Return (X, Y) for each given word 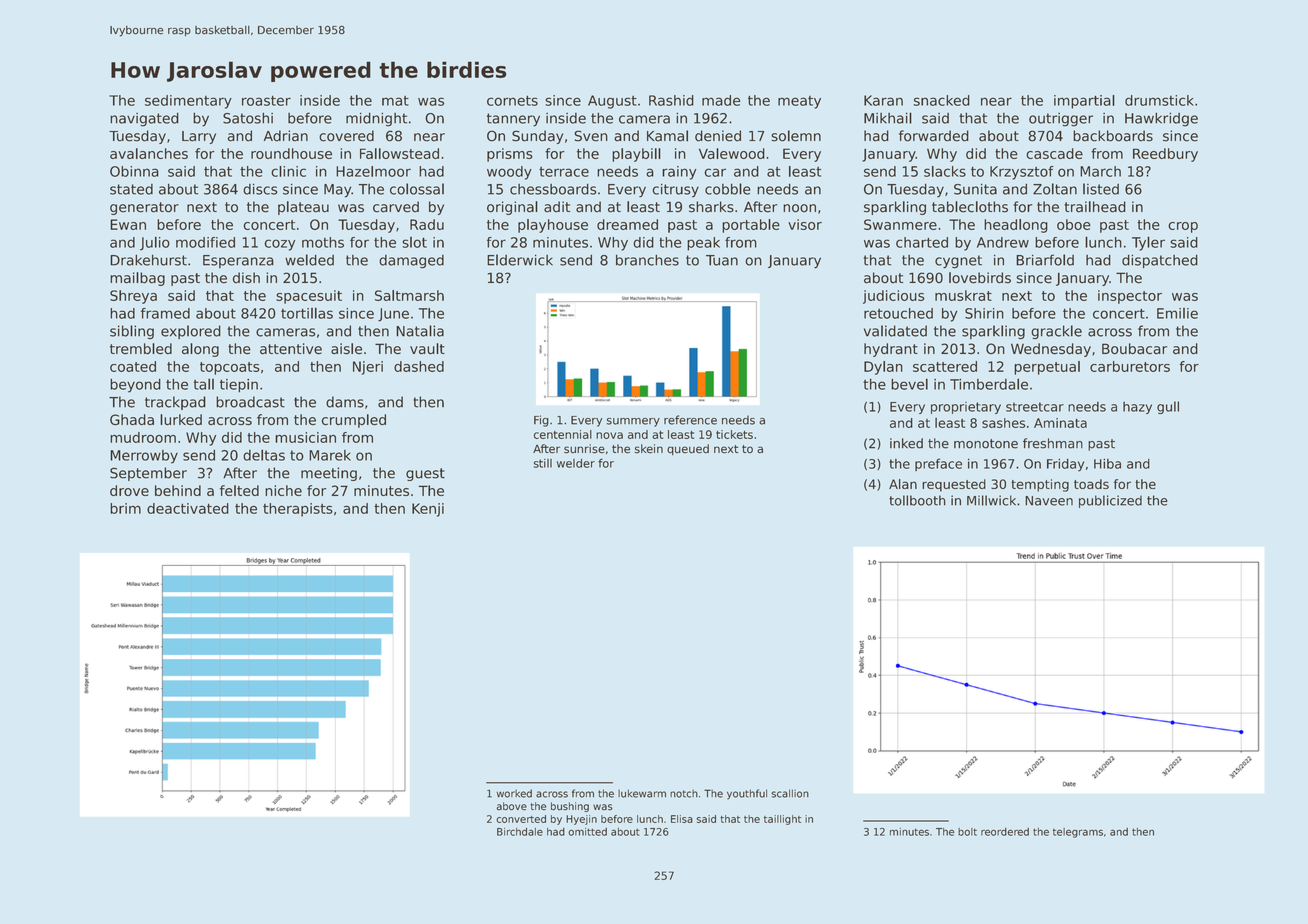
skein (649, 449)
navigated (144, 119)
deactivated (188, 508)
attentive (291, 349)
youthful (747, 794)
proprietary (966, 408)
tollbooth (917, 500)
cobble (728, 189)
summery (633, 422)
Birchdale (520, 832)
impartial (1084, 102)
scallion (790, 793)
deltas (264, 455)
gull (1168, 407)
